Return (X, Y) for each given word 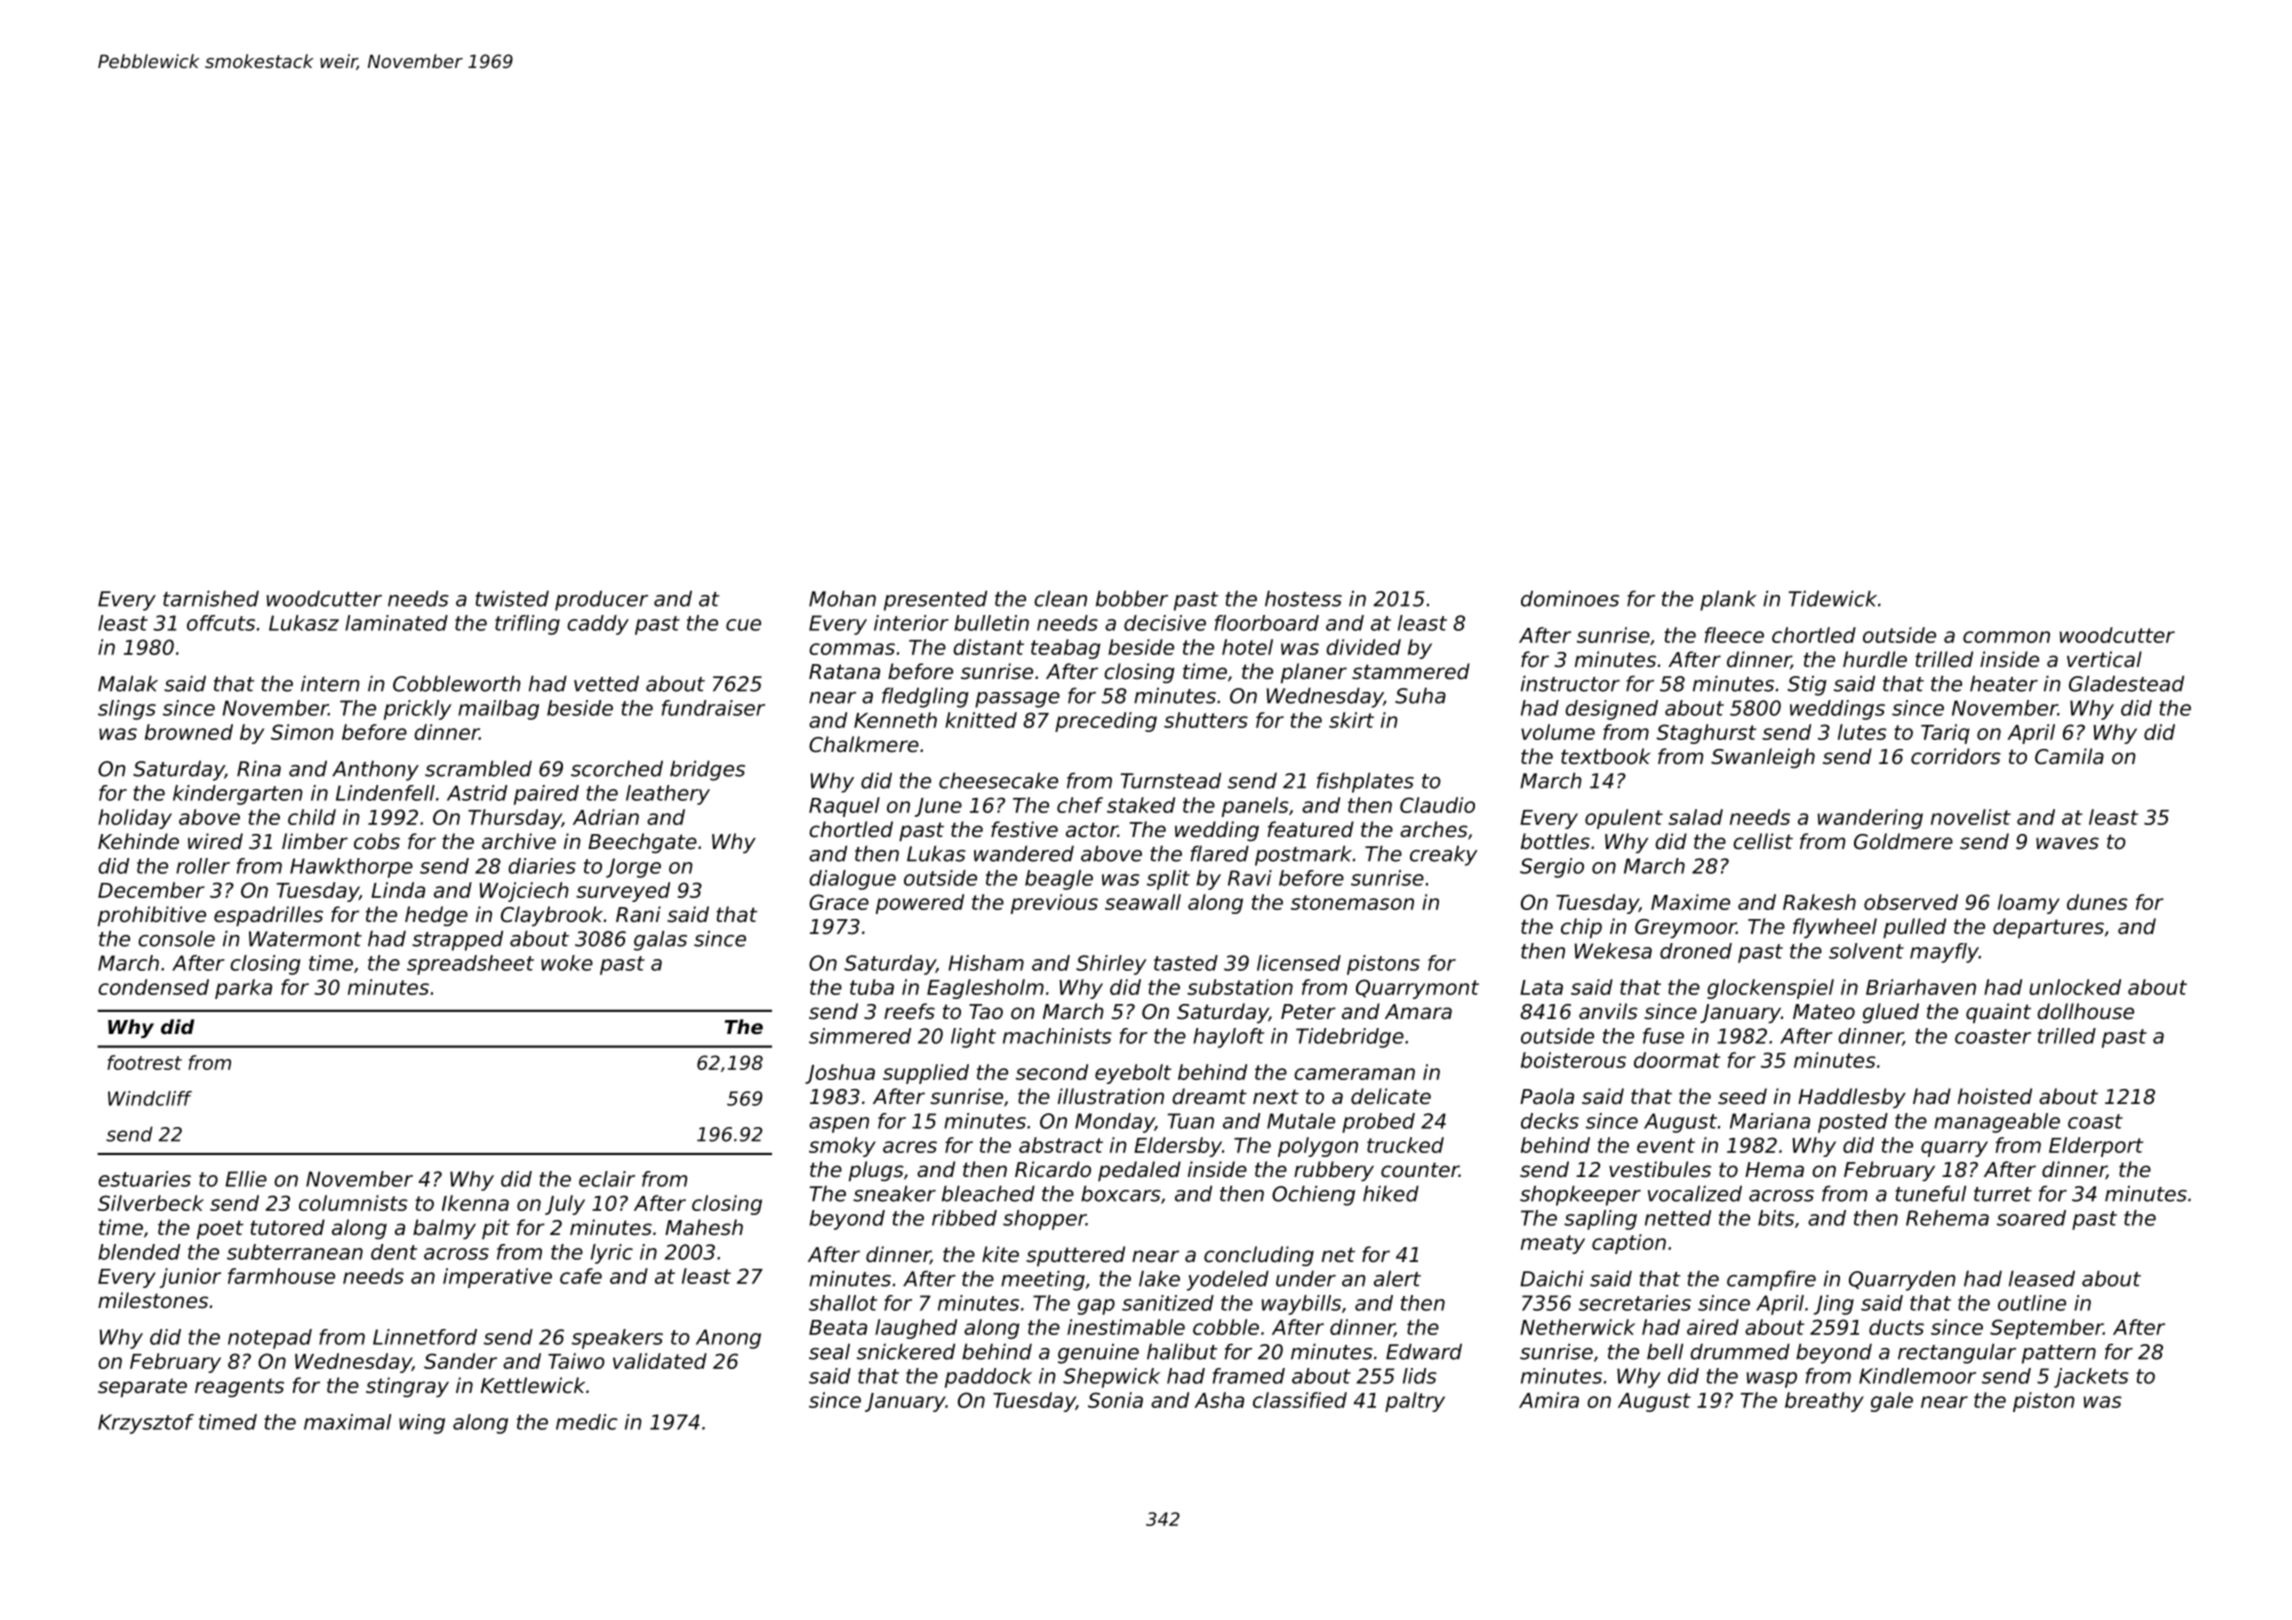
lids (1420, 1376)
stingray (407, 1387)
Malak (128, 683)
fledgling (925, 697)
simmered (860, 1036)
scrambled (478, 768)
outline (2032, 1303)
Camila (2069, 756)
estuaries (144, 1179)
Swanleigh (1763, 758)
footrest (144, 1062)
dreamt (1209, 1096)
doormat (1677, 1060)
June (938, 807)
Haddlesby (1852, 1098)
